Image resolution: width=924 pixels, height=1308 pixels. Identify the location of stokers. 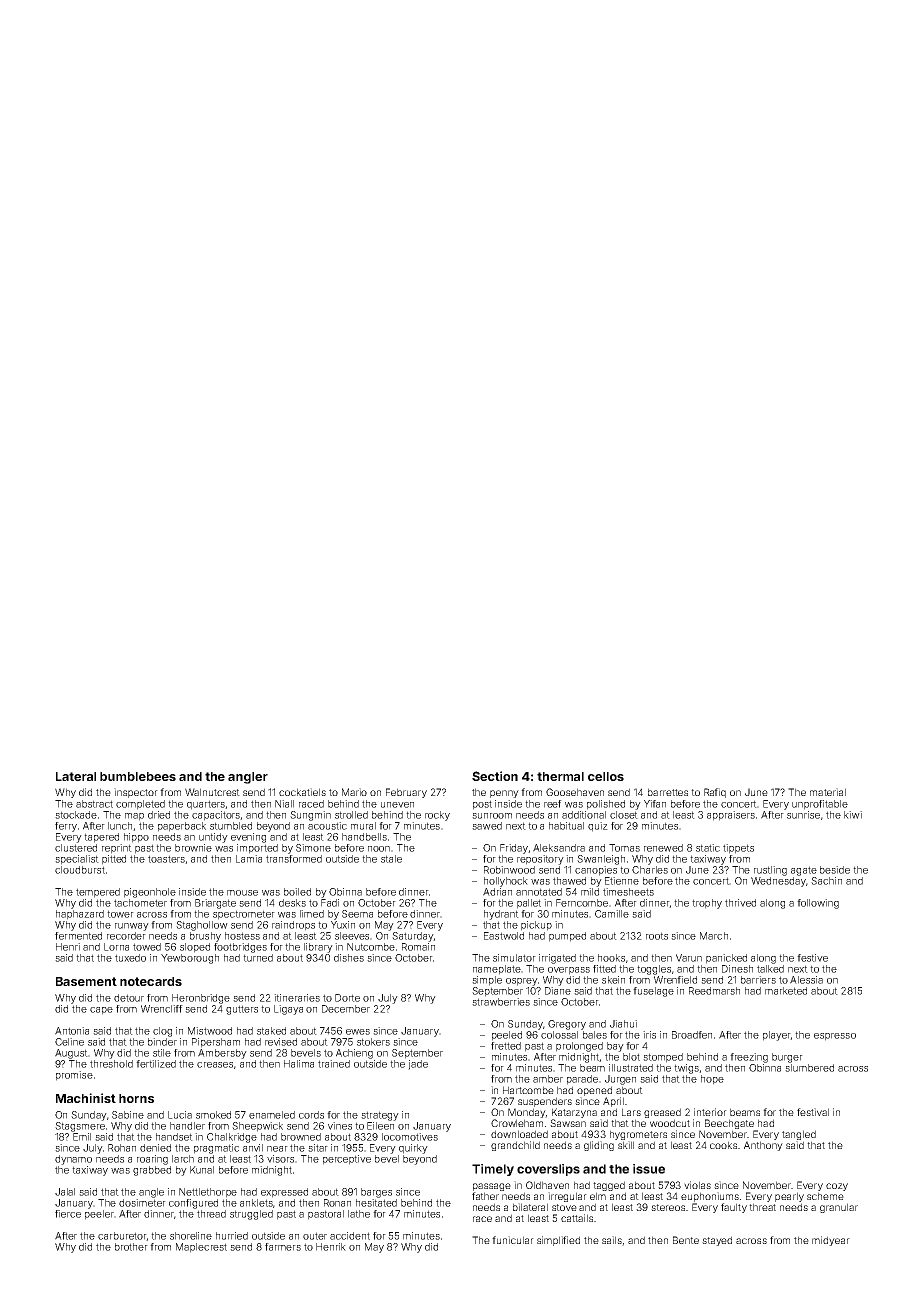
(373, 1042).
